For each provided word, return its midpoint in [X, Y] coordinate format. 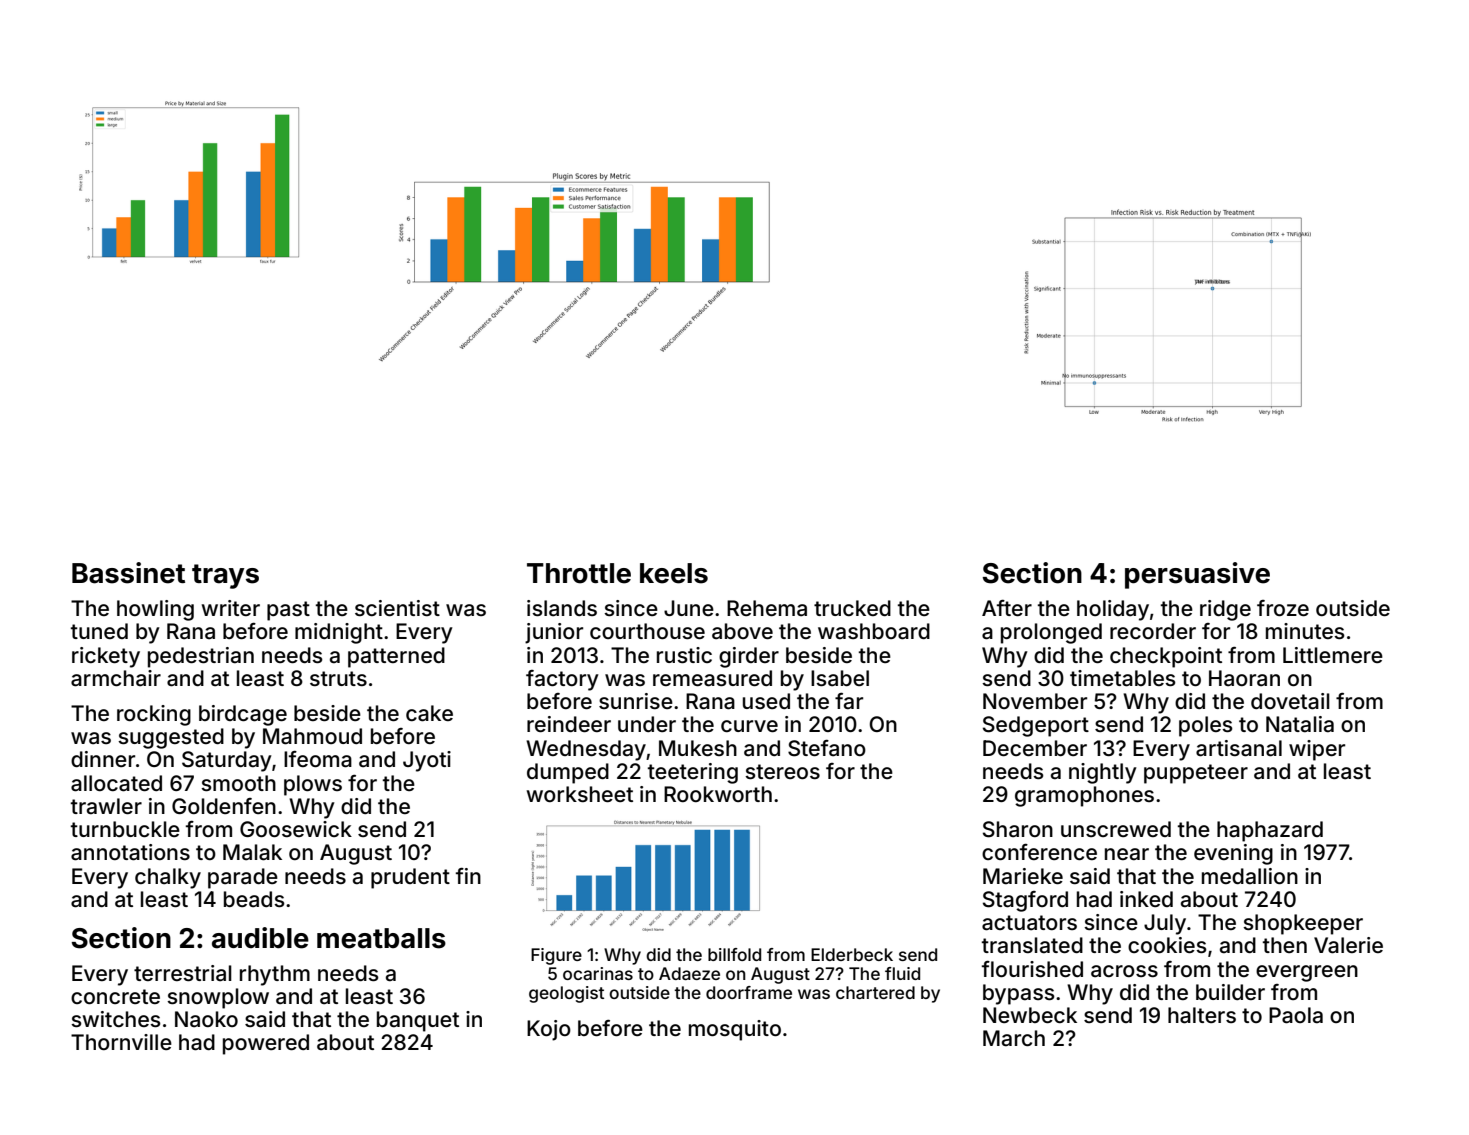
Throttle [579, 573]
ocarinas [598, 973]
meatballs [381, 938]
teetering [693, 773]
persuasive [1197, 575]
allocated [116, 783]
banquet [418, 1021]
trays [225, 576]
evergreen [1307, 973]
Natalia [1300, 724]
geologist [566, 994]
